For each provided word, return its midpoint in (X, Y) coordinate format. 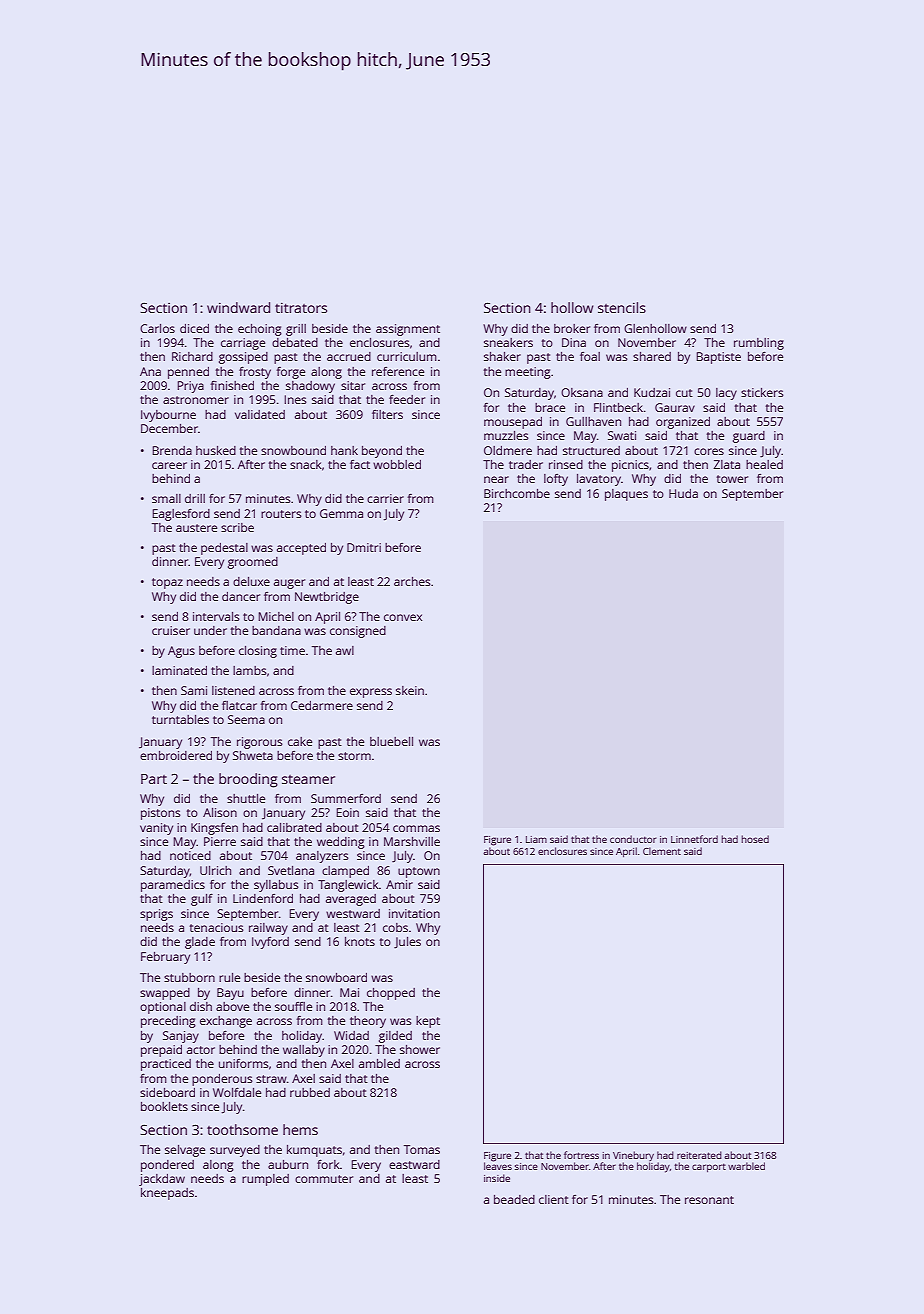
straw (271, 1079)
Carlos (157, 328)
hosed (755, 839)
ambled (379, 1063)
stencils (622, 307)
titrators (301, 308)
